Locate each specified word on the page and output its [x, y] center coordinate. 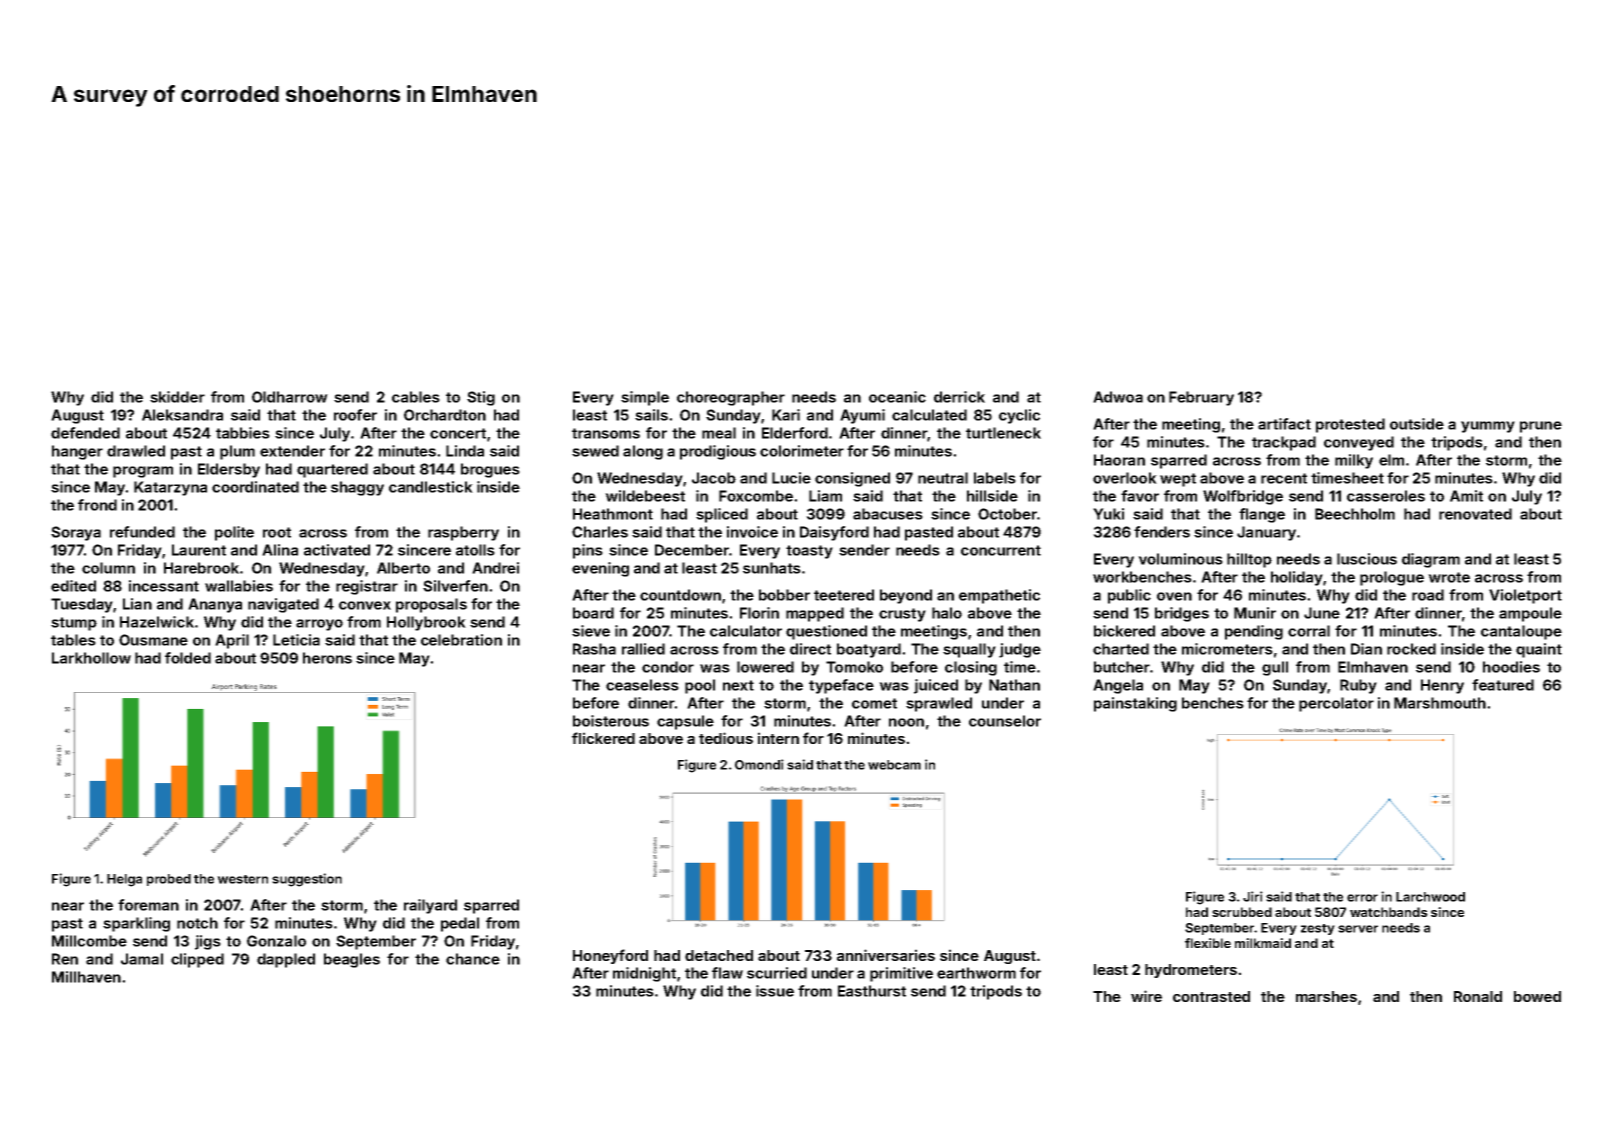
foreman [148, 905]
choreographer [731, 398]
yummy [1488, 427]
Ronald [1478, 996]
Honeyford [610, 956]
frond [97, 505]
